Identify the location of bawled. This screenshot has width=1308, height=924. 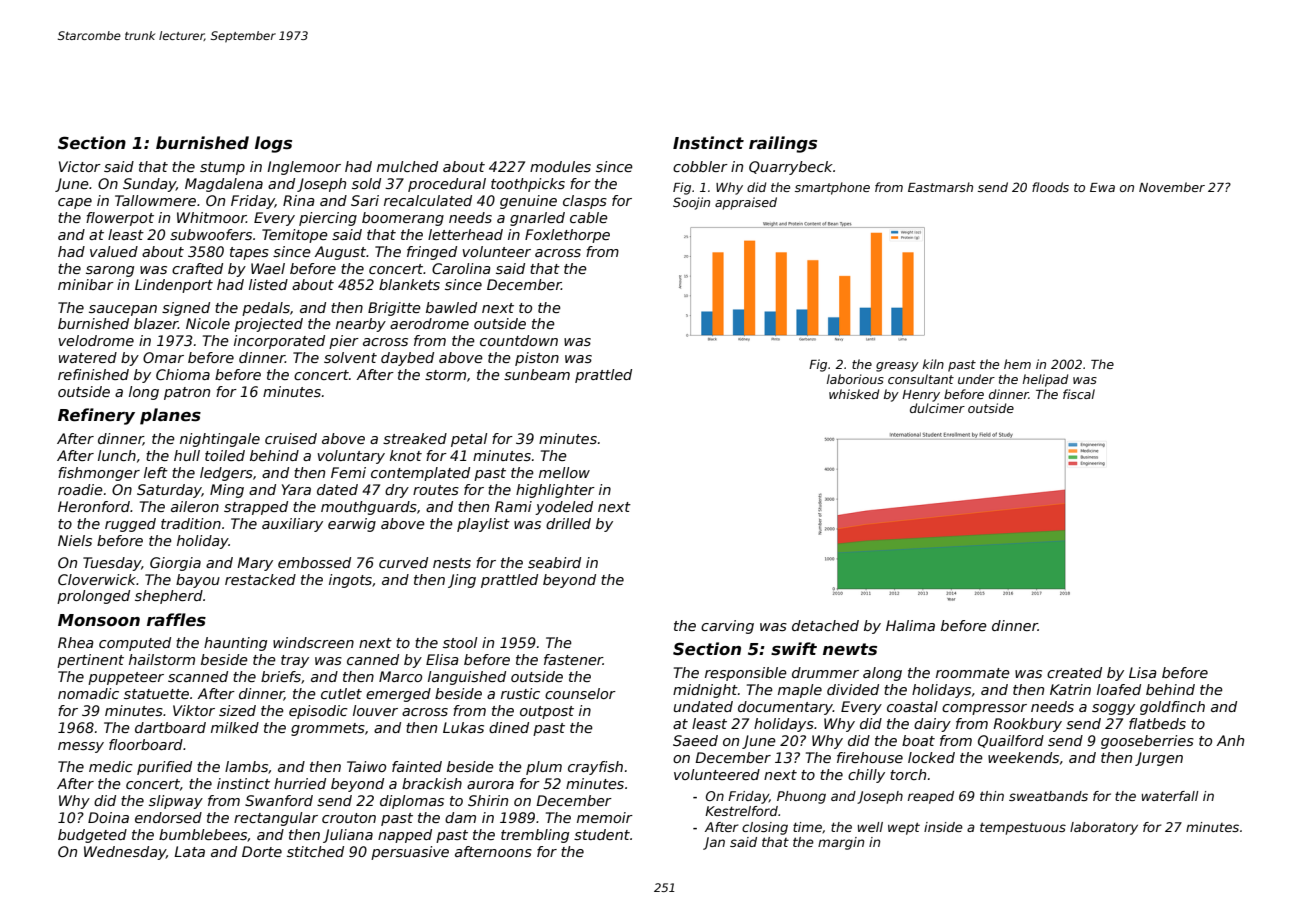
(451, 307).
